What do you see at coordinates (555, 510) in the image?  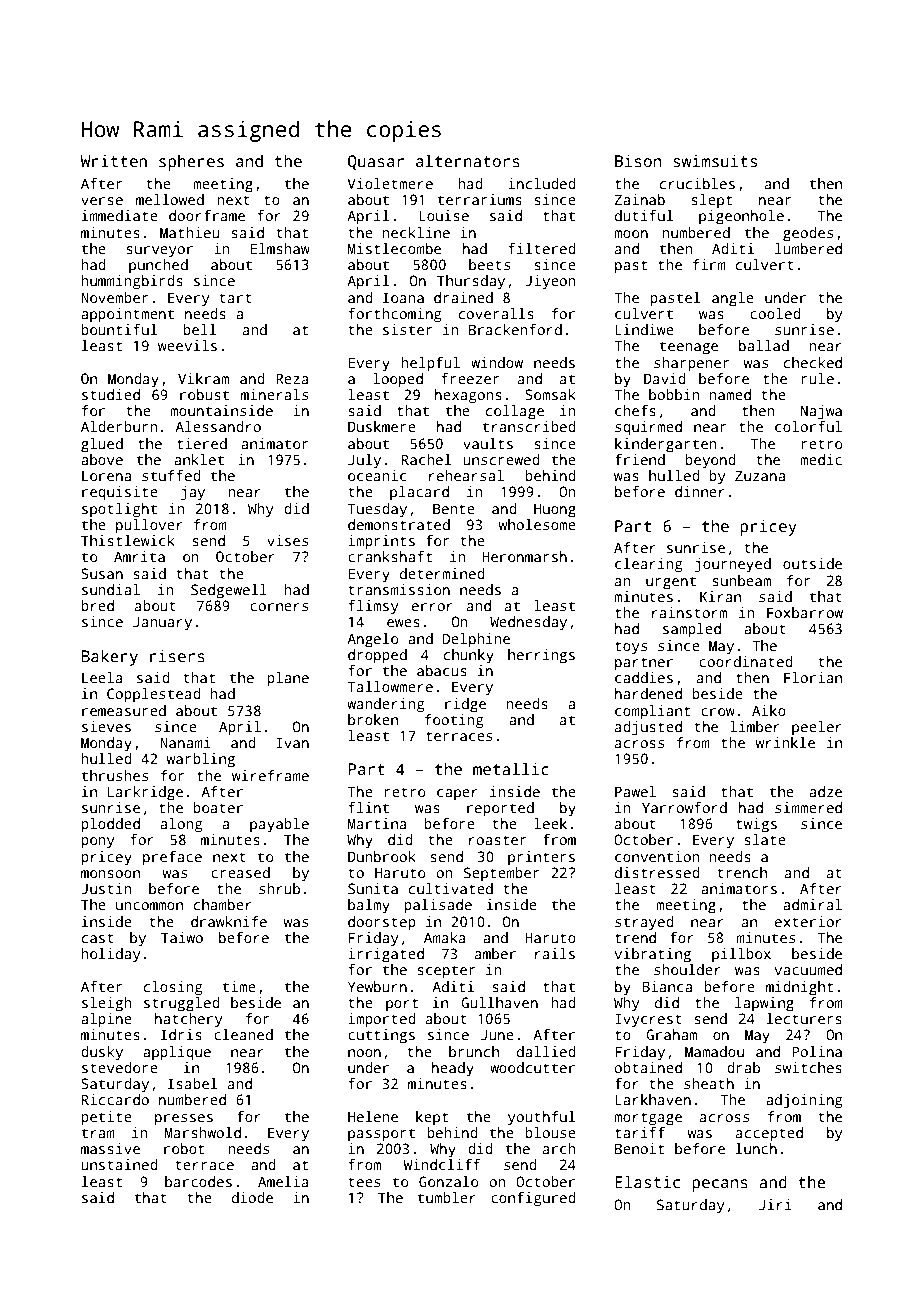 I see `Huong` at bounding box center [555, 510].
